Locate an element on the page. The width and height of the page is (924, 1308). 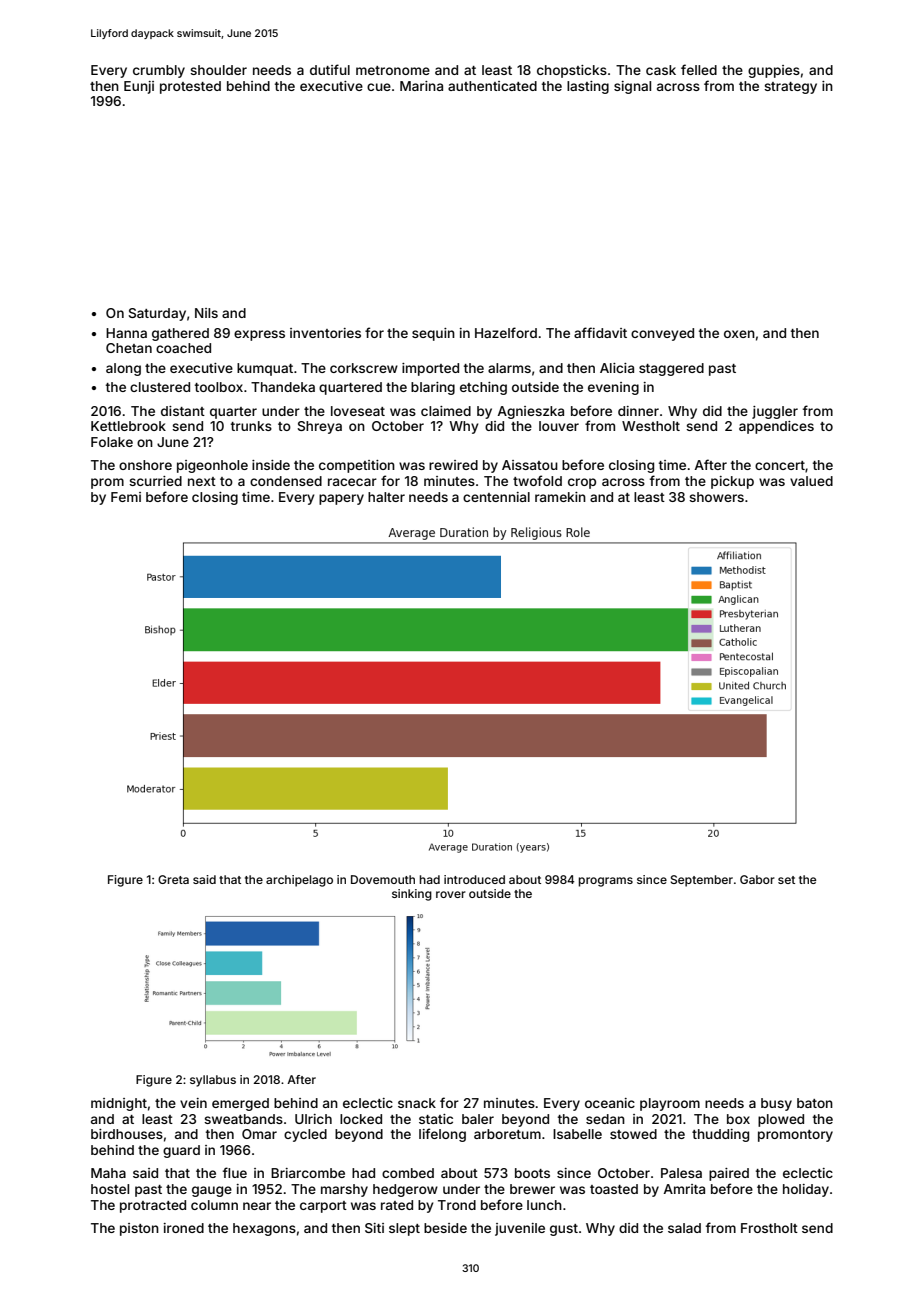
cask is located at coordinates (661, 70).
